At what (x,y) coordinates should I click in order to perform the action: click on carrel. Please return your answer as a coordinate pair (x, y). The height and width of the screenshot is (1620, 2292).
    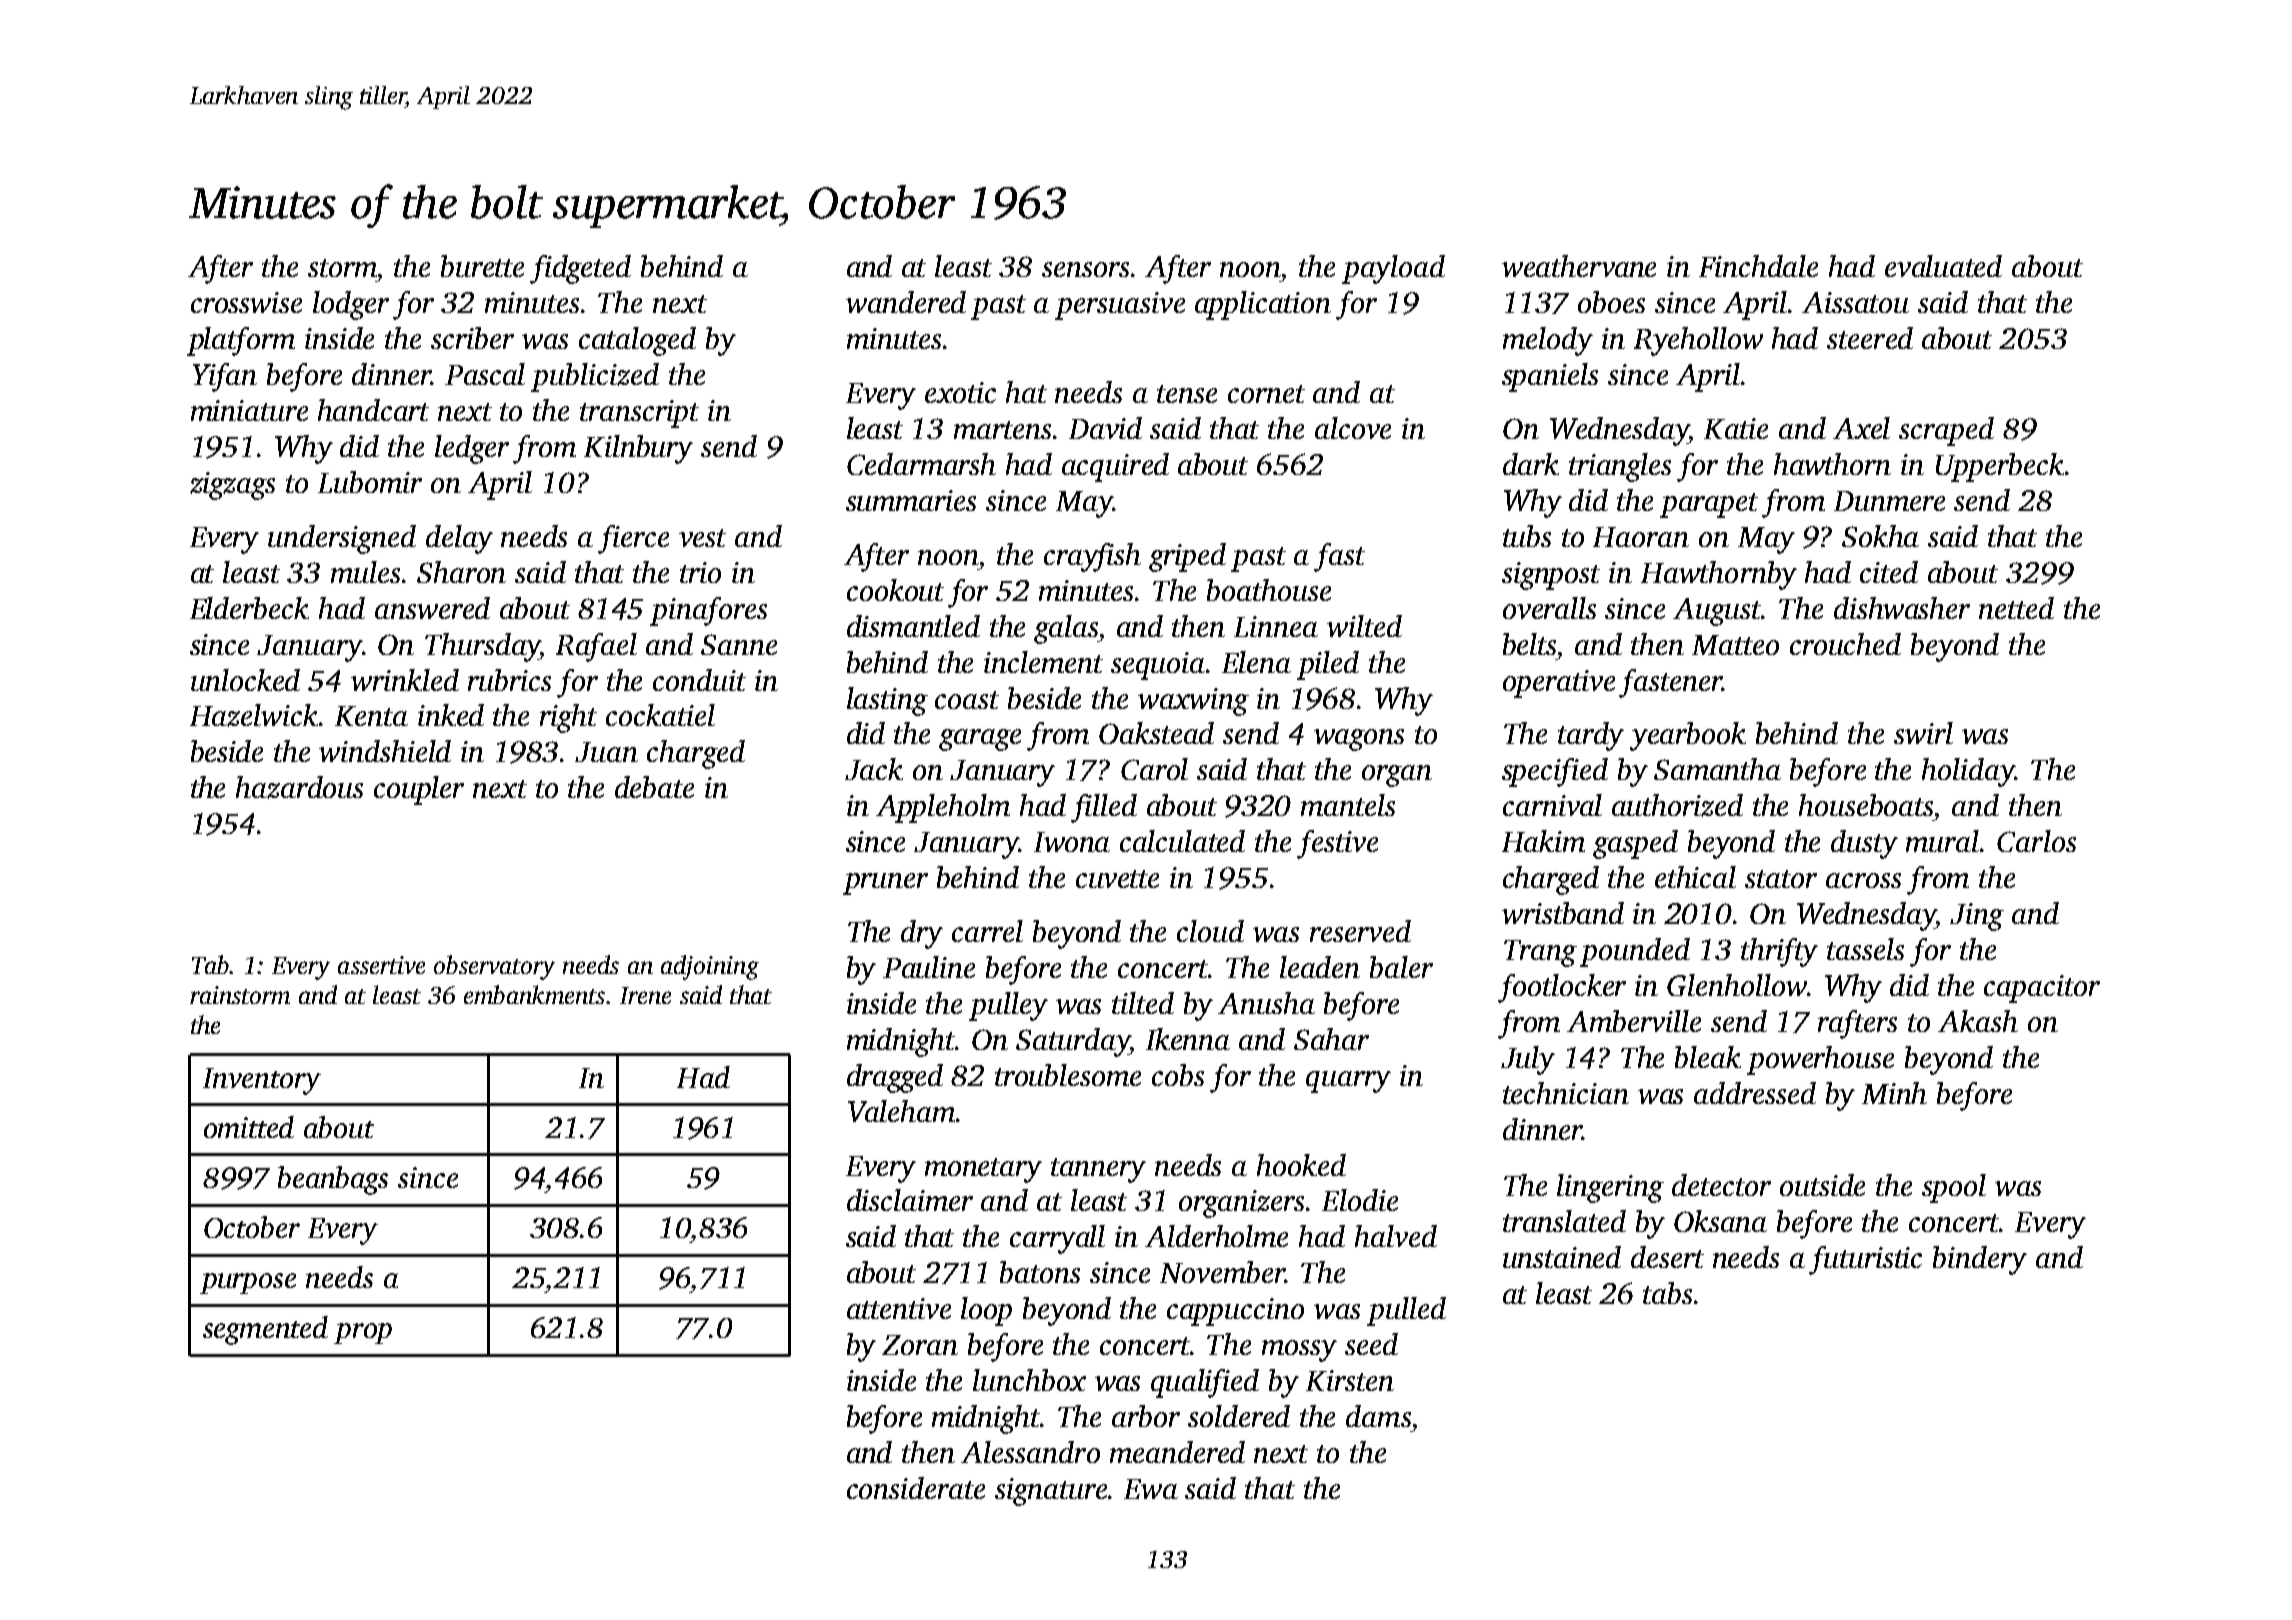
    Looking at the image, I should click on (987, 931).
